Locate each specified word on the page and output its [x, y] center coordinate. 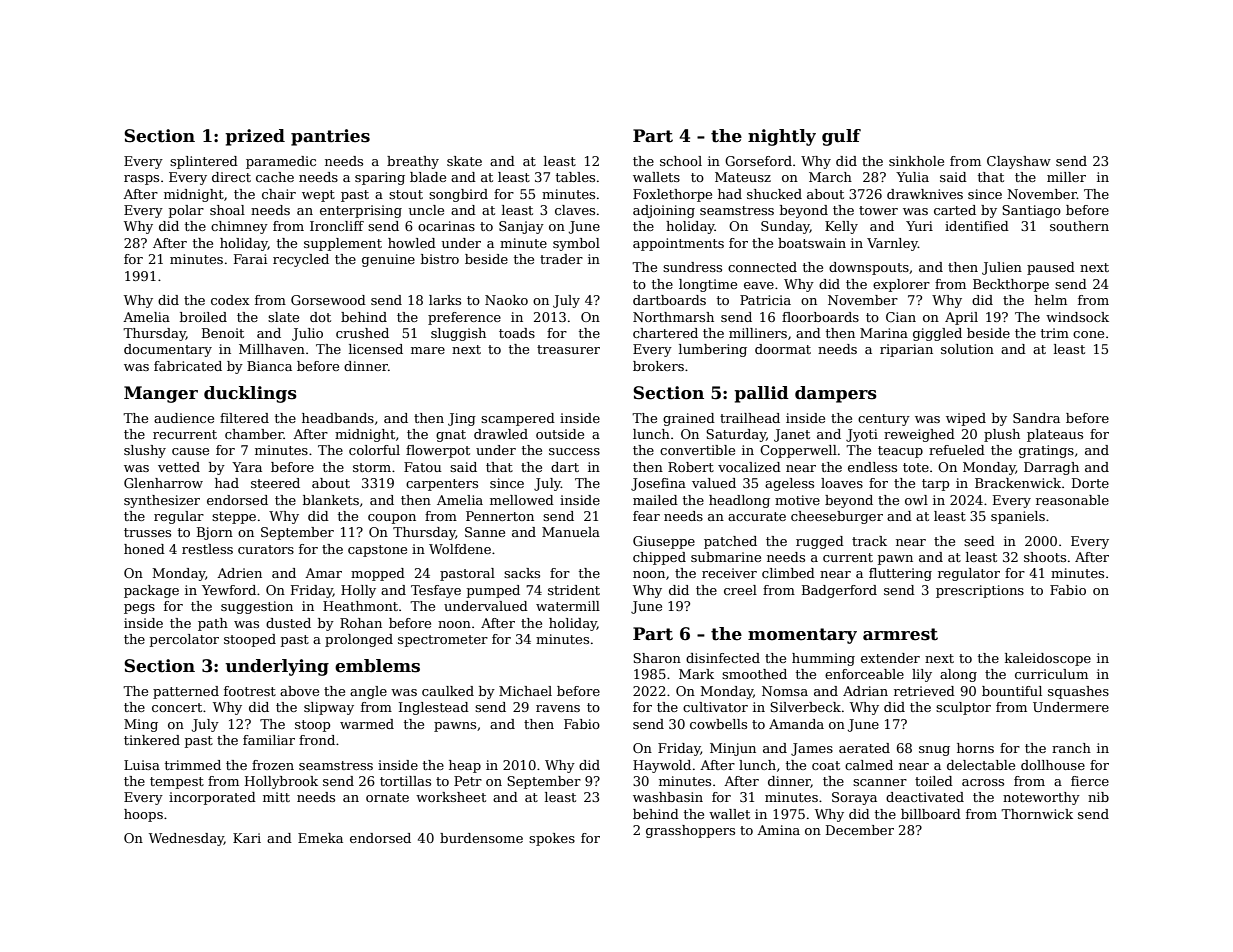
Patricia [765, 300]
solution [967, 349]
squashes [1078, 692]
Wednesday [186, 839]
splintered [204, 162]
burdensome [481, 838]
